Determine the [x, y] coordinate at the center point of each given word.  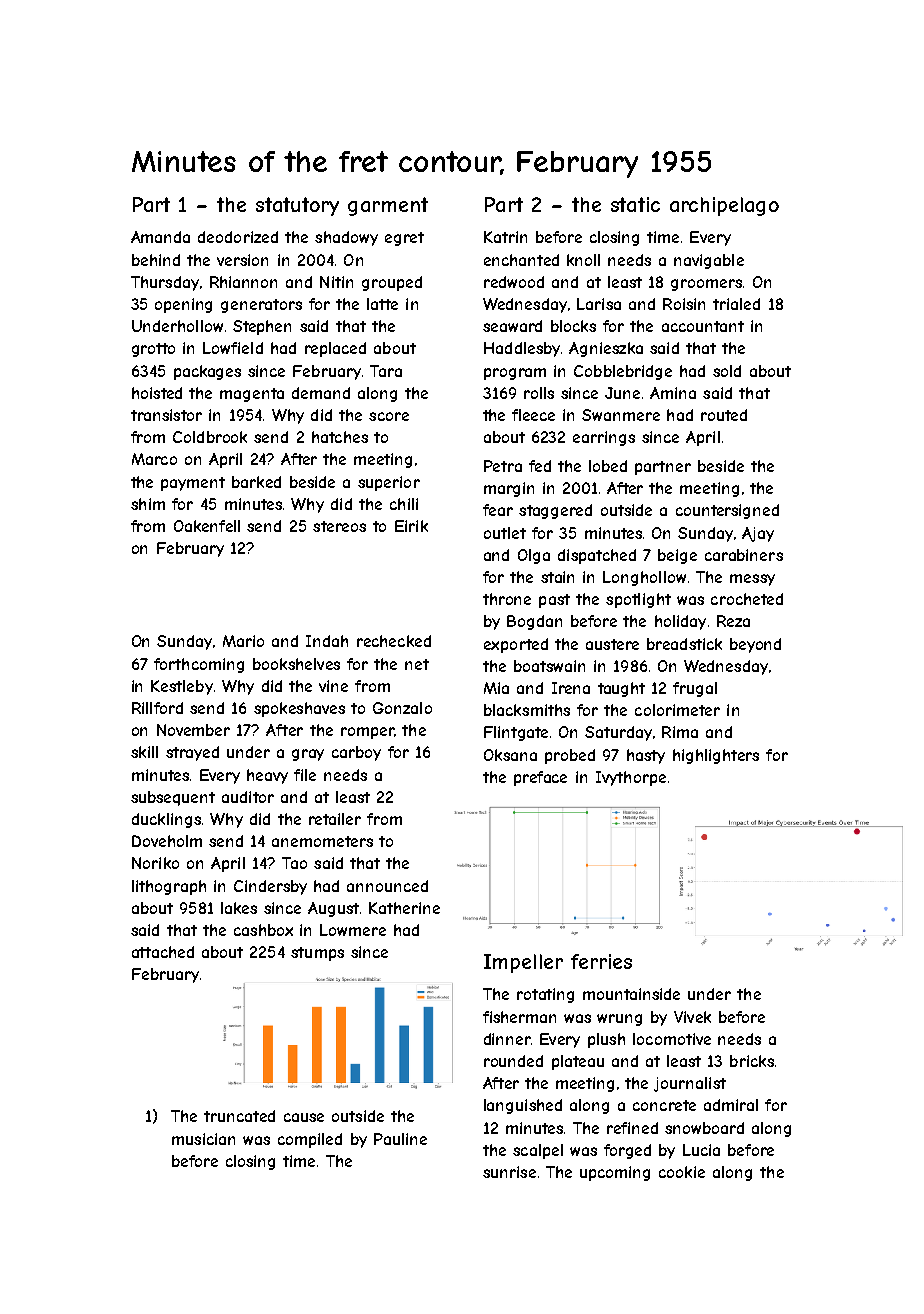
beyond [755, 645]
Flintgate [516, 733]
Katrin [505, 237]
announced [387, 886]
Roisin [684, 304]
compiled [310, 1140]
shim [148, 504]
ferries [601, 961]
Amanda [160, 237]
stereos [339, 526]
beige [677, 556]
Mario [243, 641]
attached [163, 952]
